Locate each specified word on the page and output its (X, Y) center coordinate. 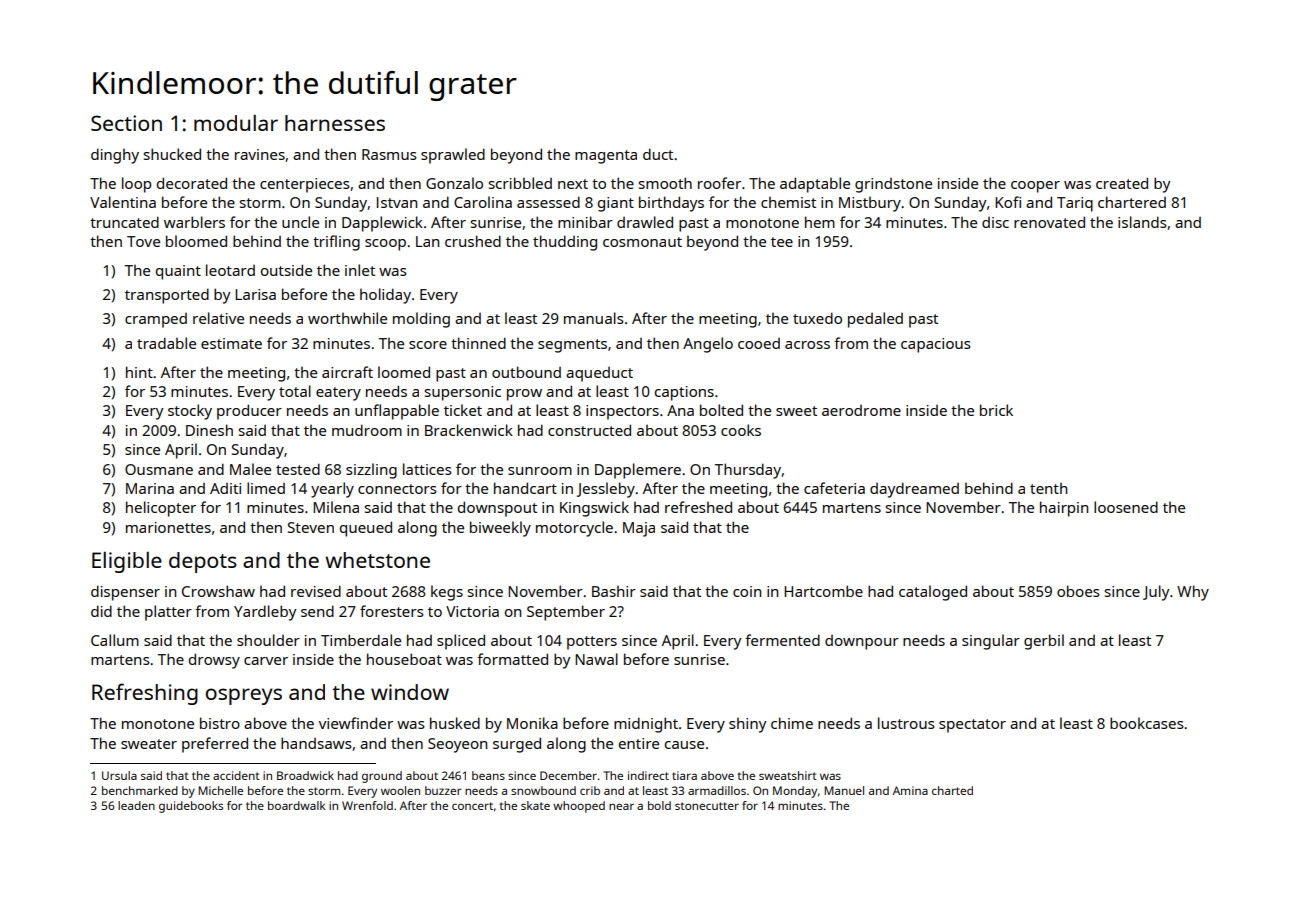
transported (167, 296)
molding (421, 320)
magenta (606, 157)
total (295, 391)
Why (1193, 593)
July (1156, 593)
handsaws (316, 743)
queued (366, 529)
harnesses (335, 123)
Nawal (596, 659)
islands (1142, 222)
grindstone (893, 185)
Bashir (614, 591)
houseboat (404, 659)
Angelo (708, 345)
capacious (936, 345)
